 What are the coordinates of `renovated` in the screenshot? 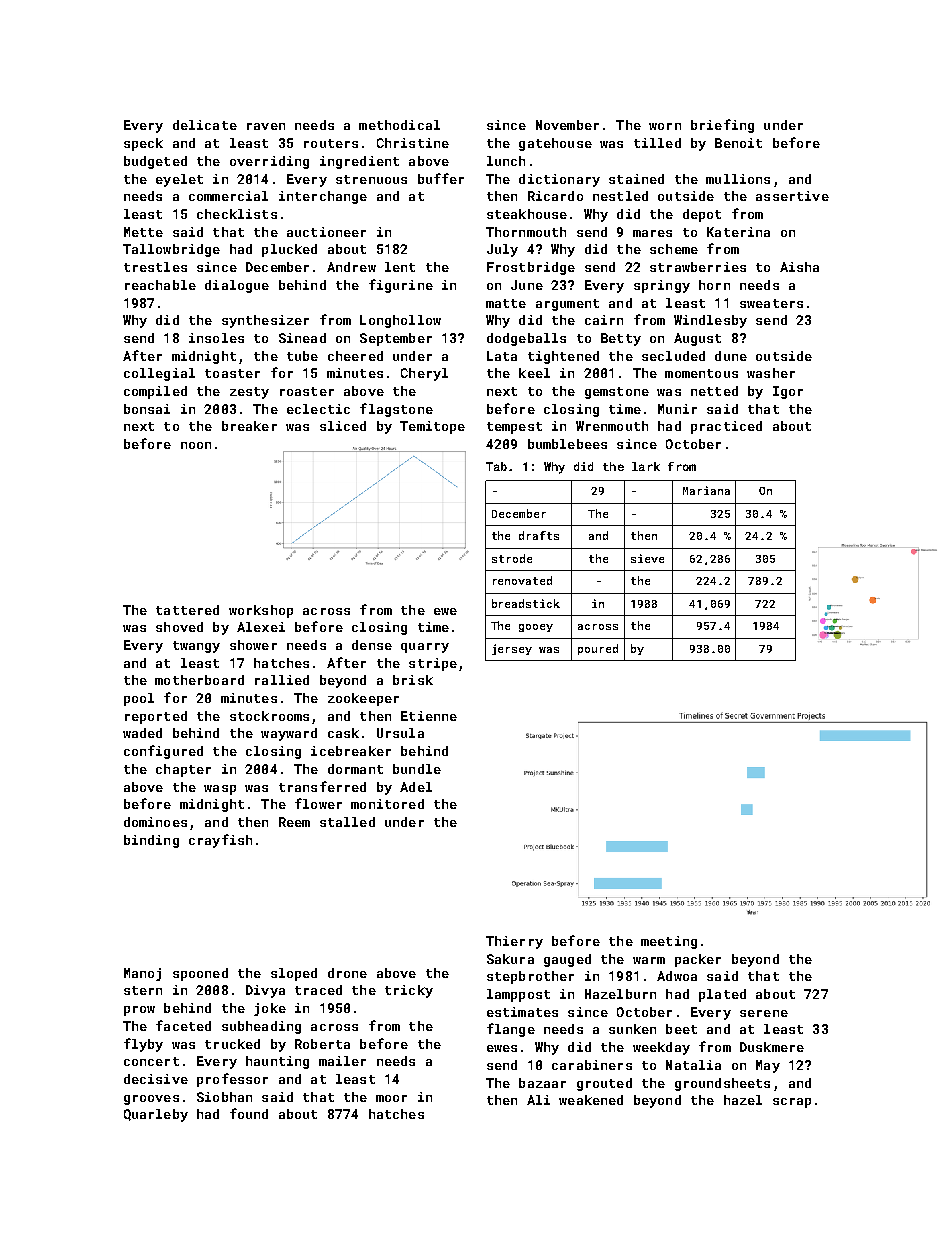 It's located at (522, 580).
